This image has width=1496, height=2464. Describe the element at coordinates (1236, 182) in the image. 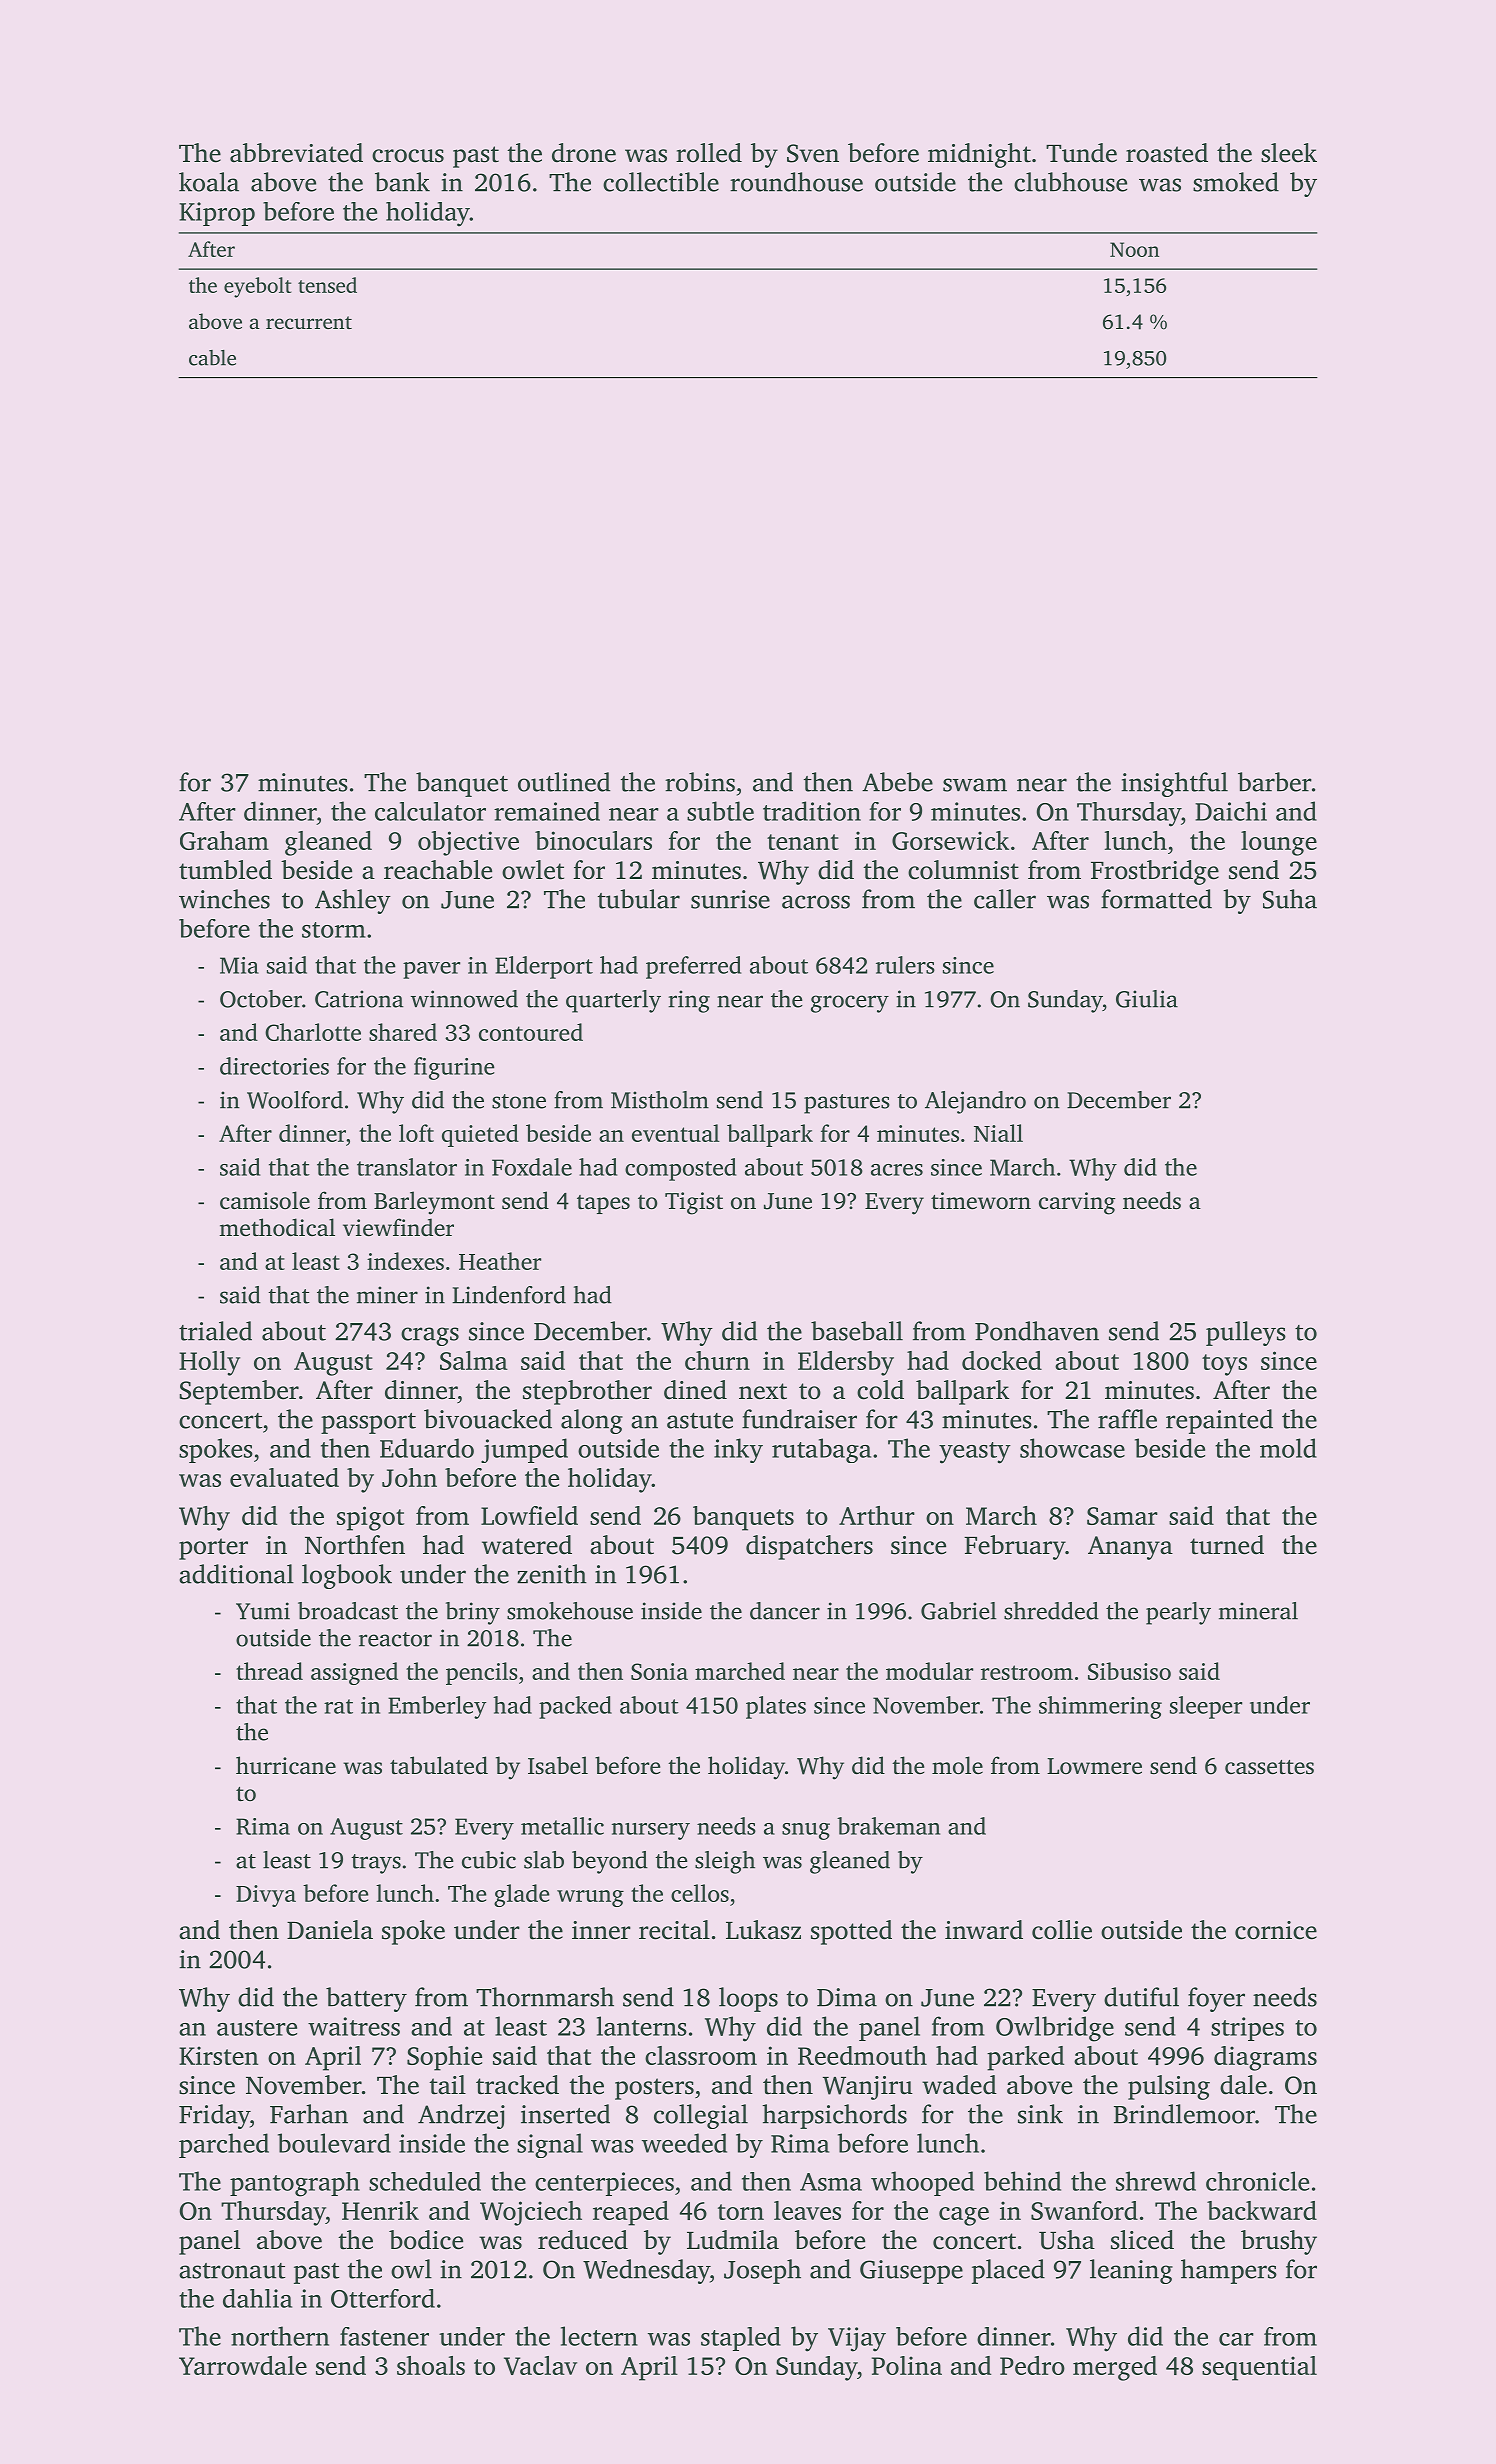

I see `smoked` at that location.
